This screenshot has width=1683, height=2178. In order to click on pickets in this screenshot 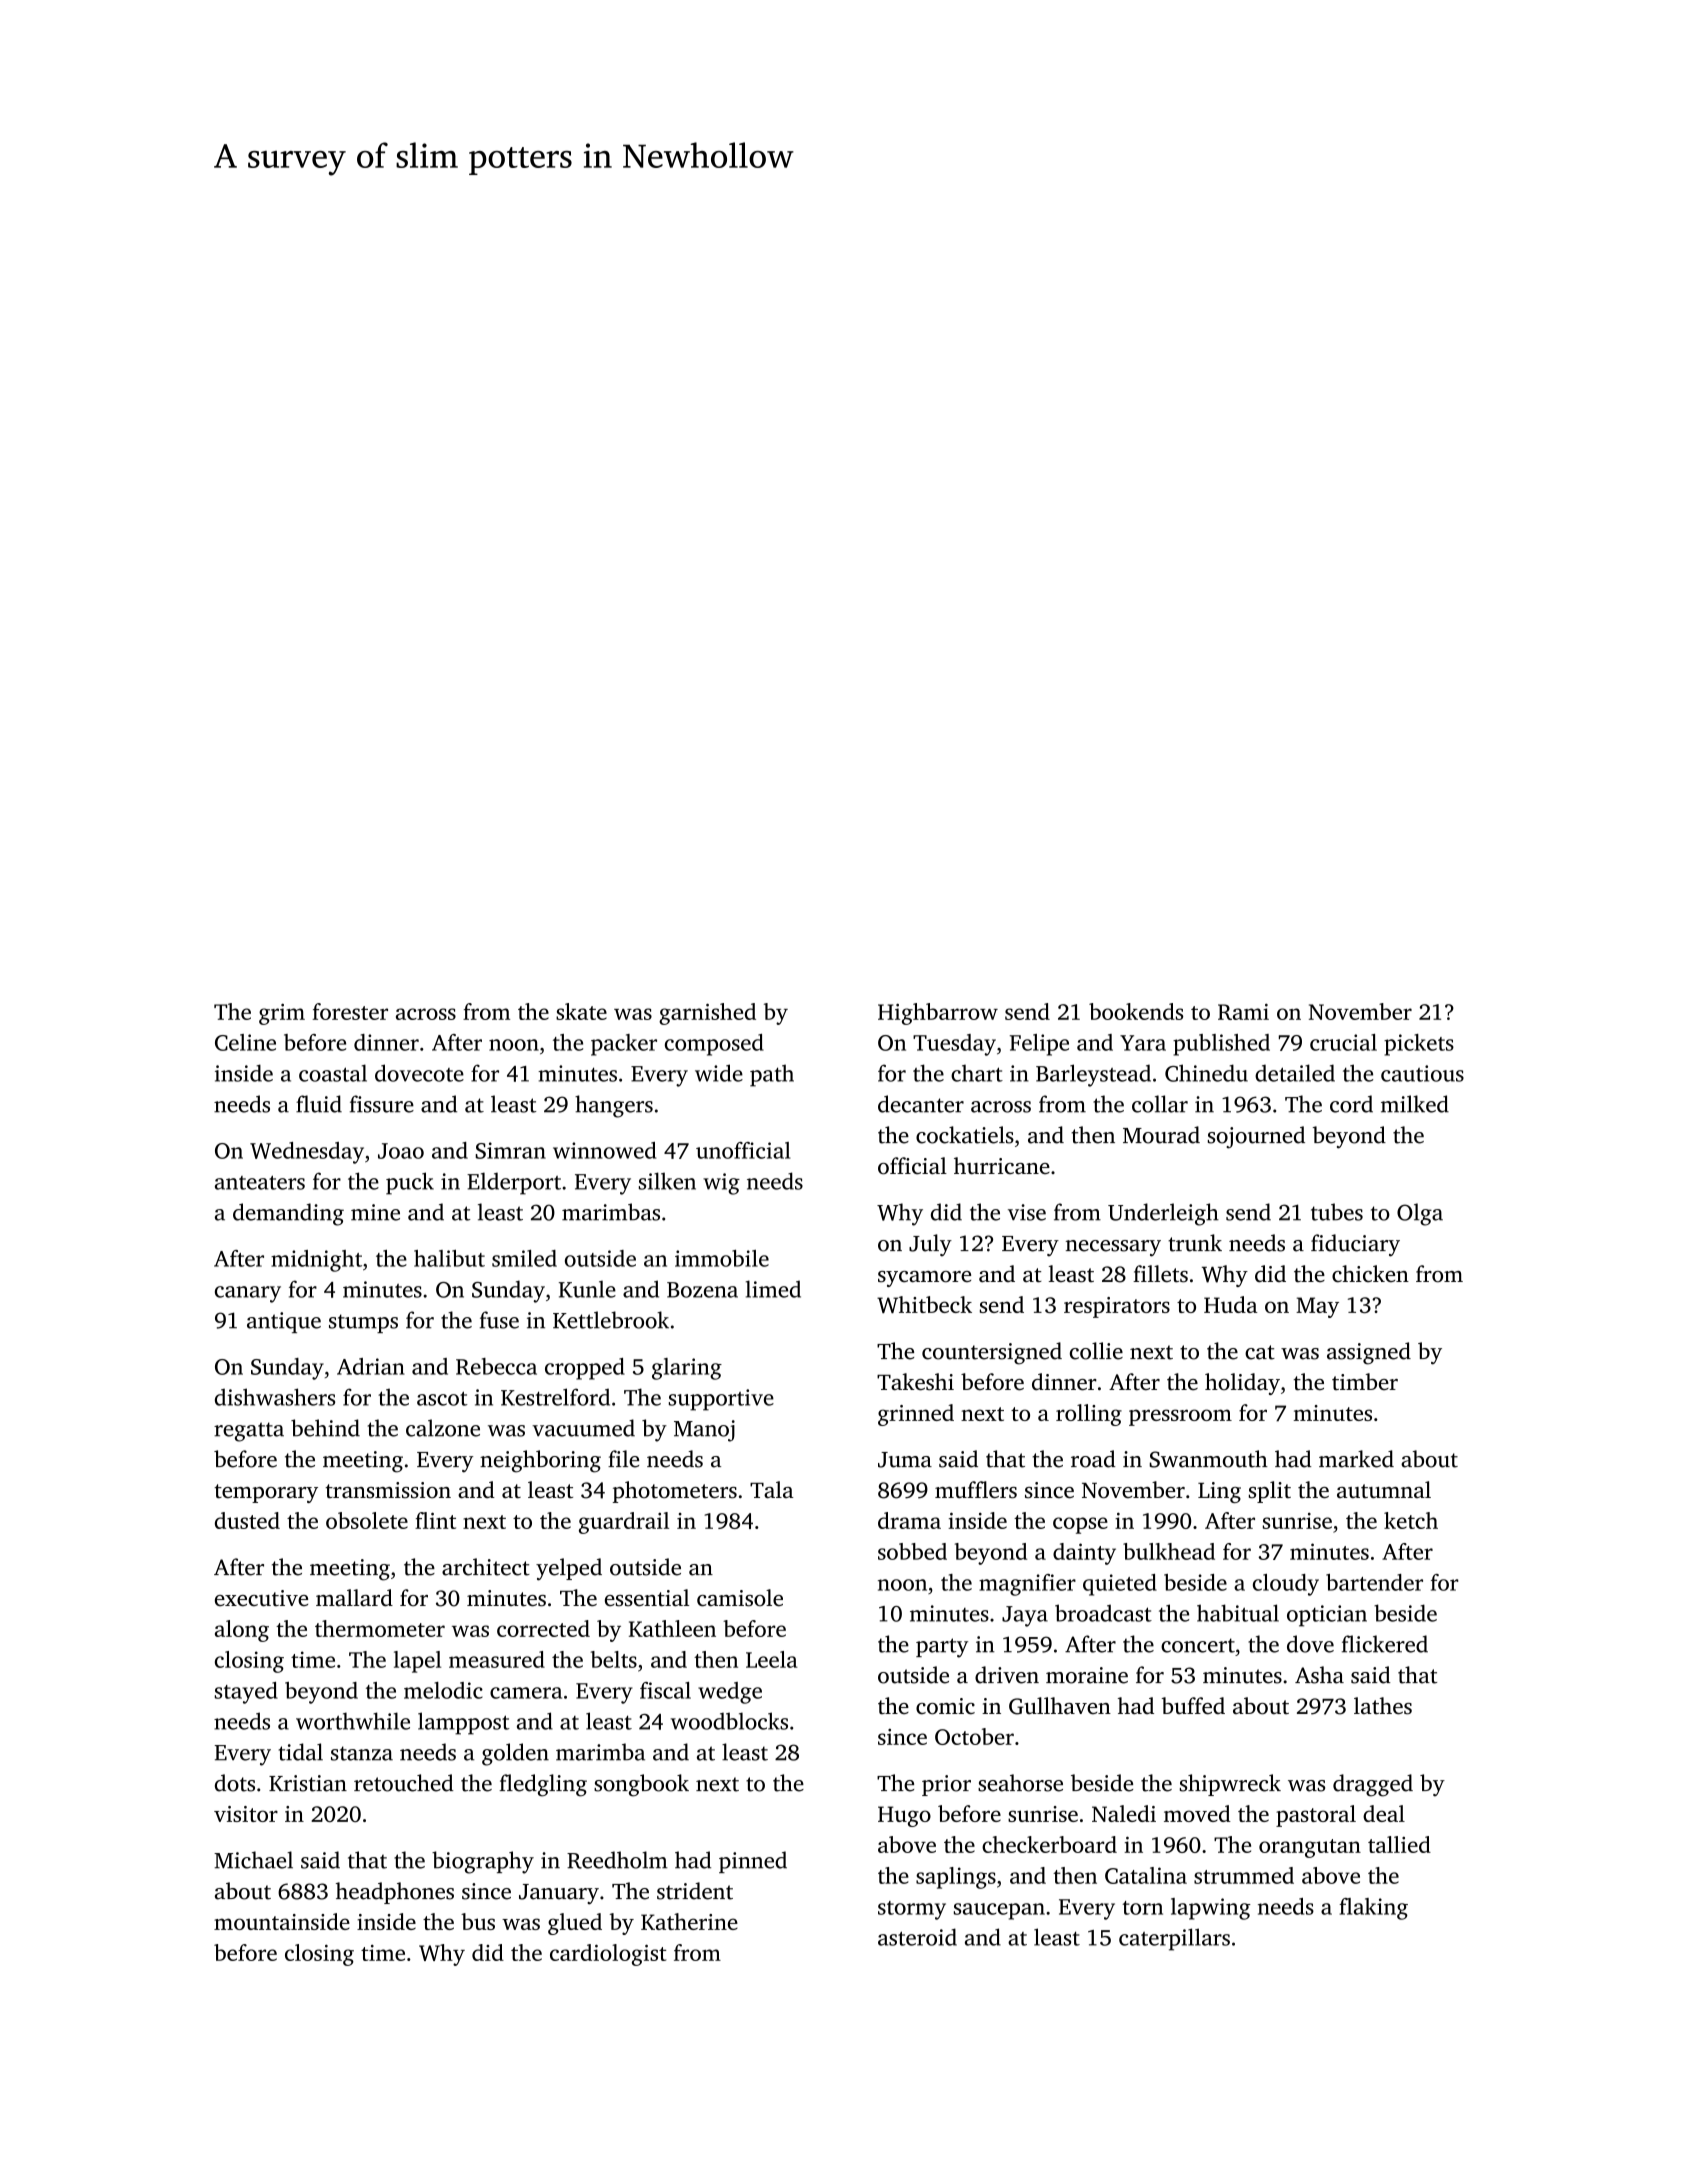, I will do `click(1419, 1045)`.
